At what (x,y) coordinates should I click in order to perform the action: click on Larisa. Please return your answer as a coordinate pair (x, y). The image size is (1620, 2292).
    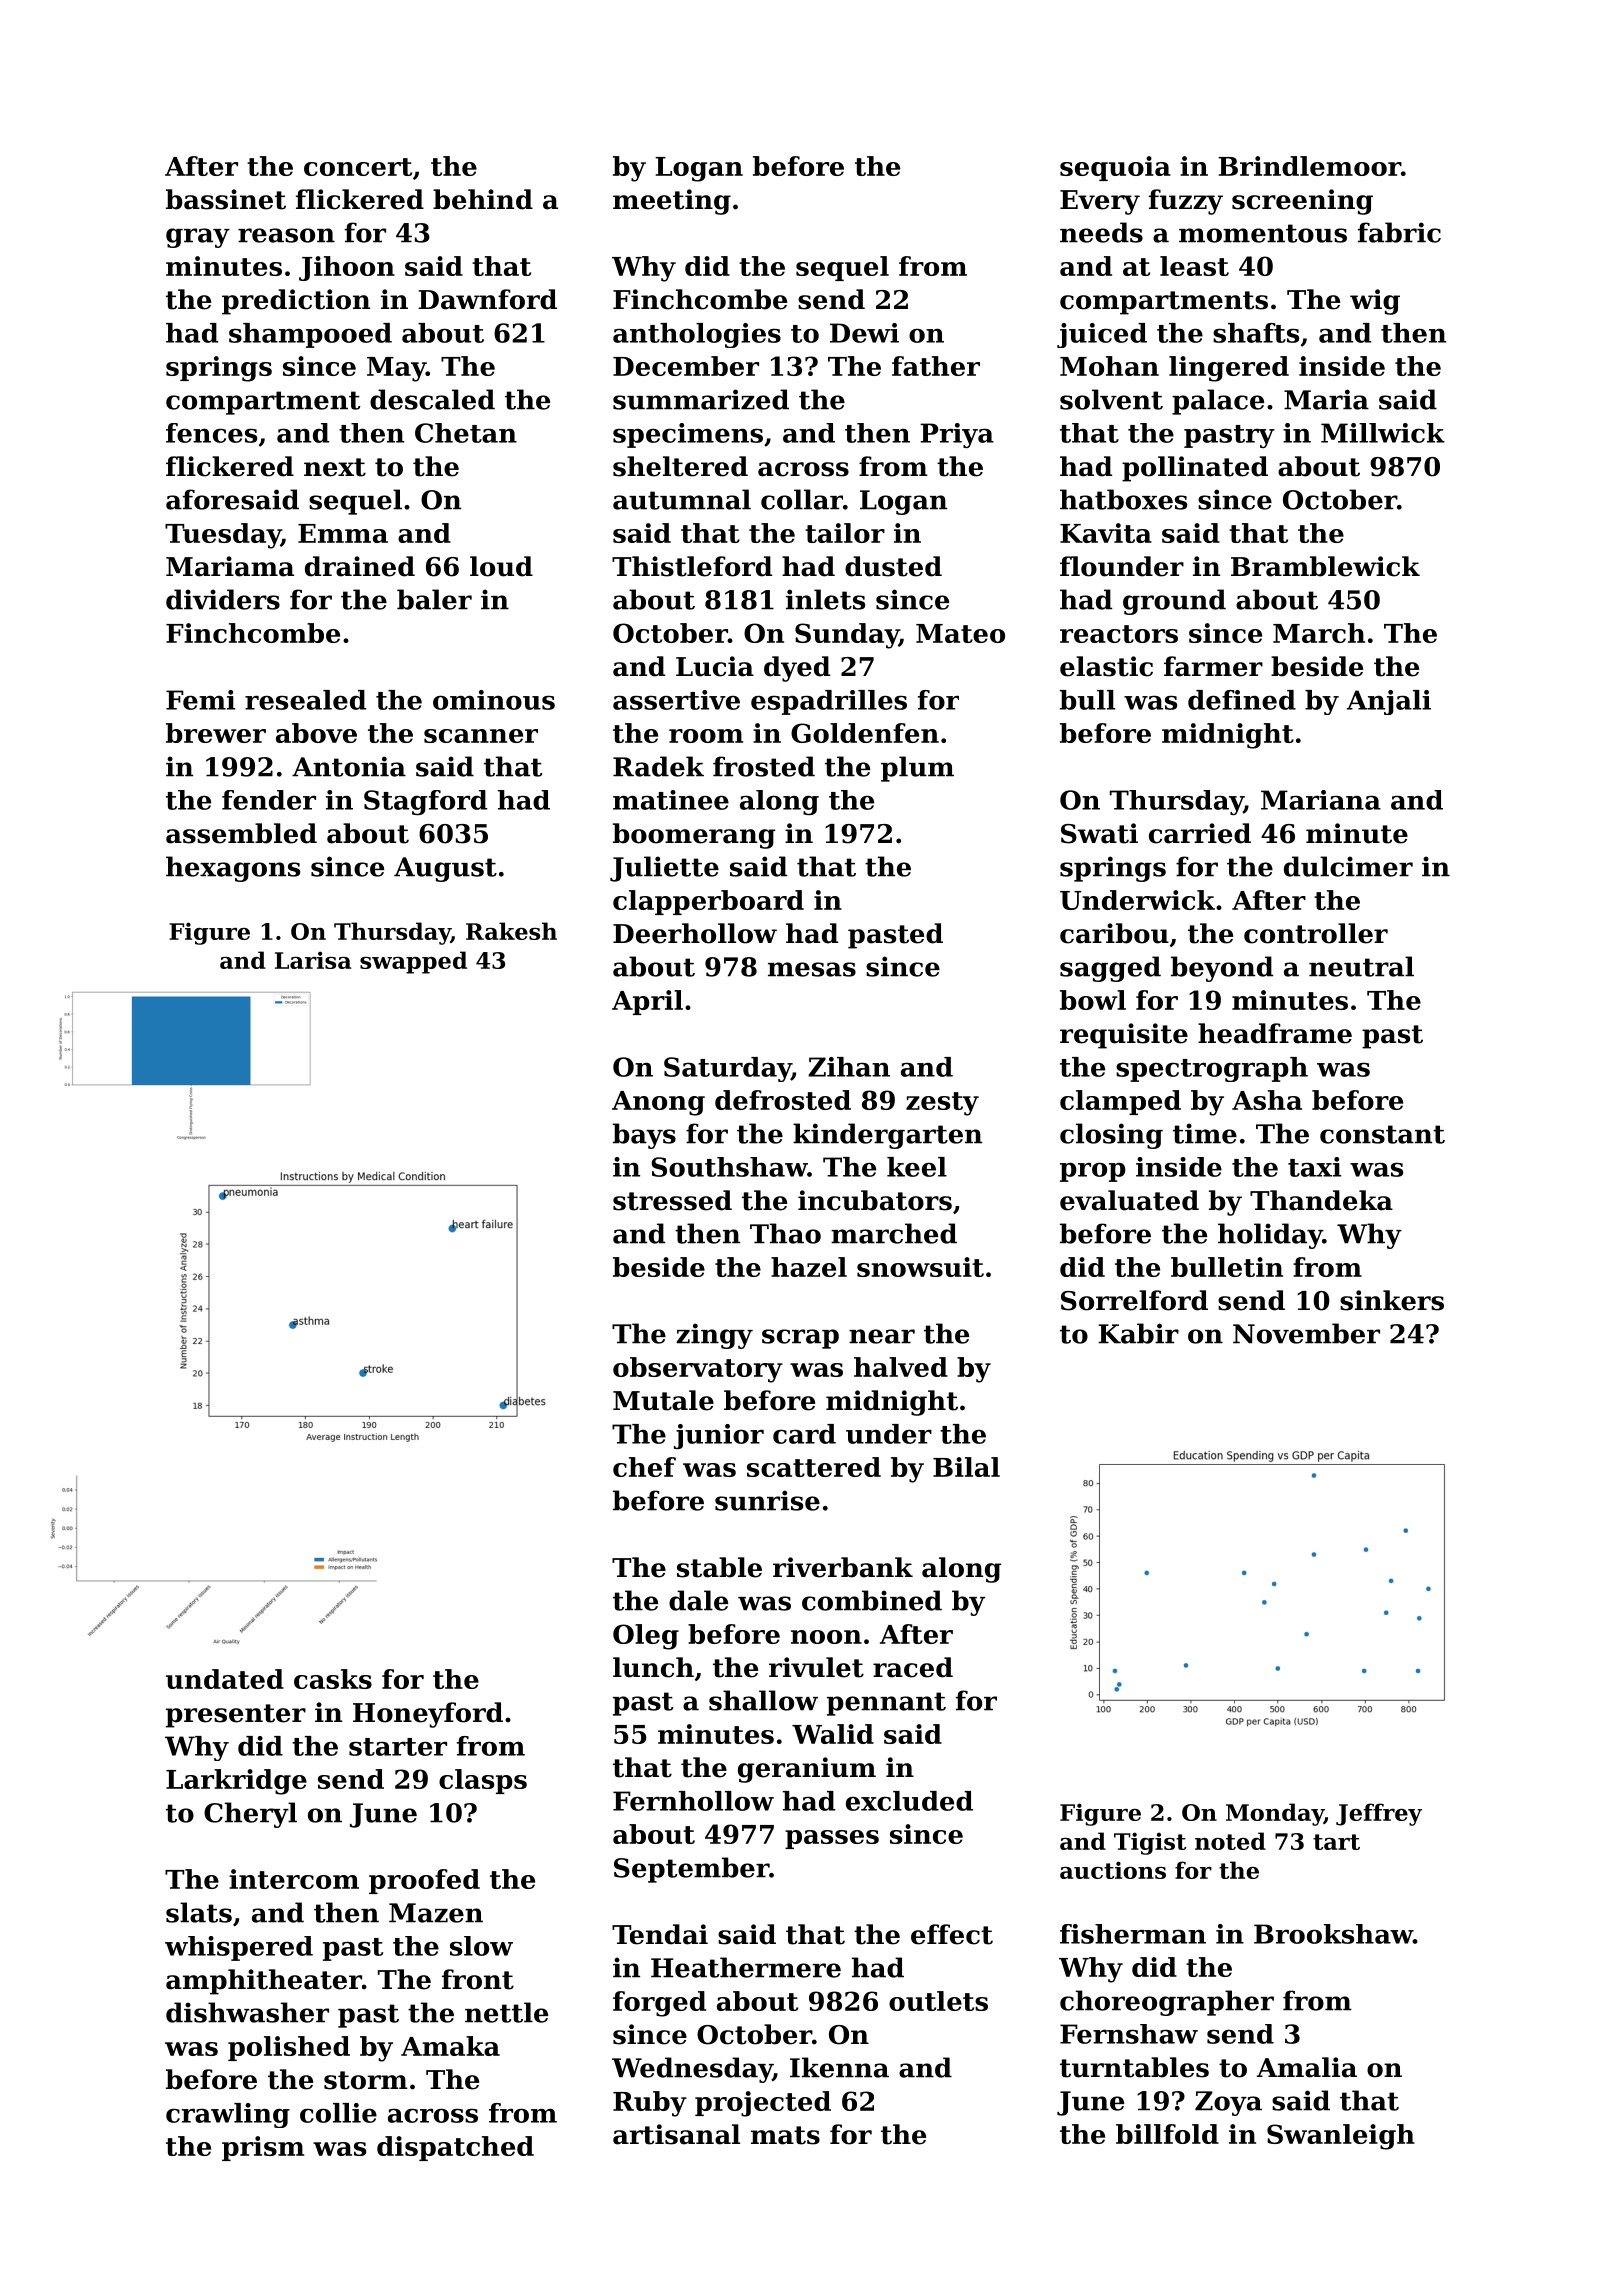
    Looking at the image, I should click on (313, 960).
